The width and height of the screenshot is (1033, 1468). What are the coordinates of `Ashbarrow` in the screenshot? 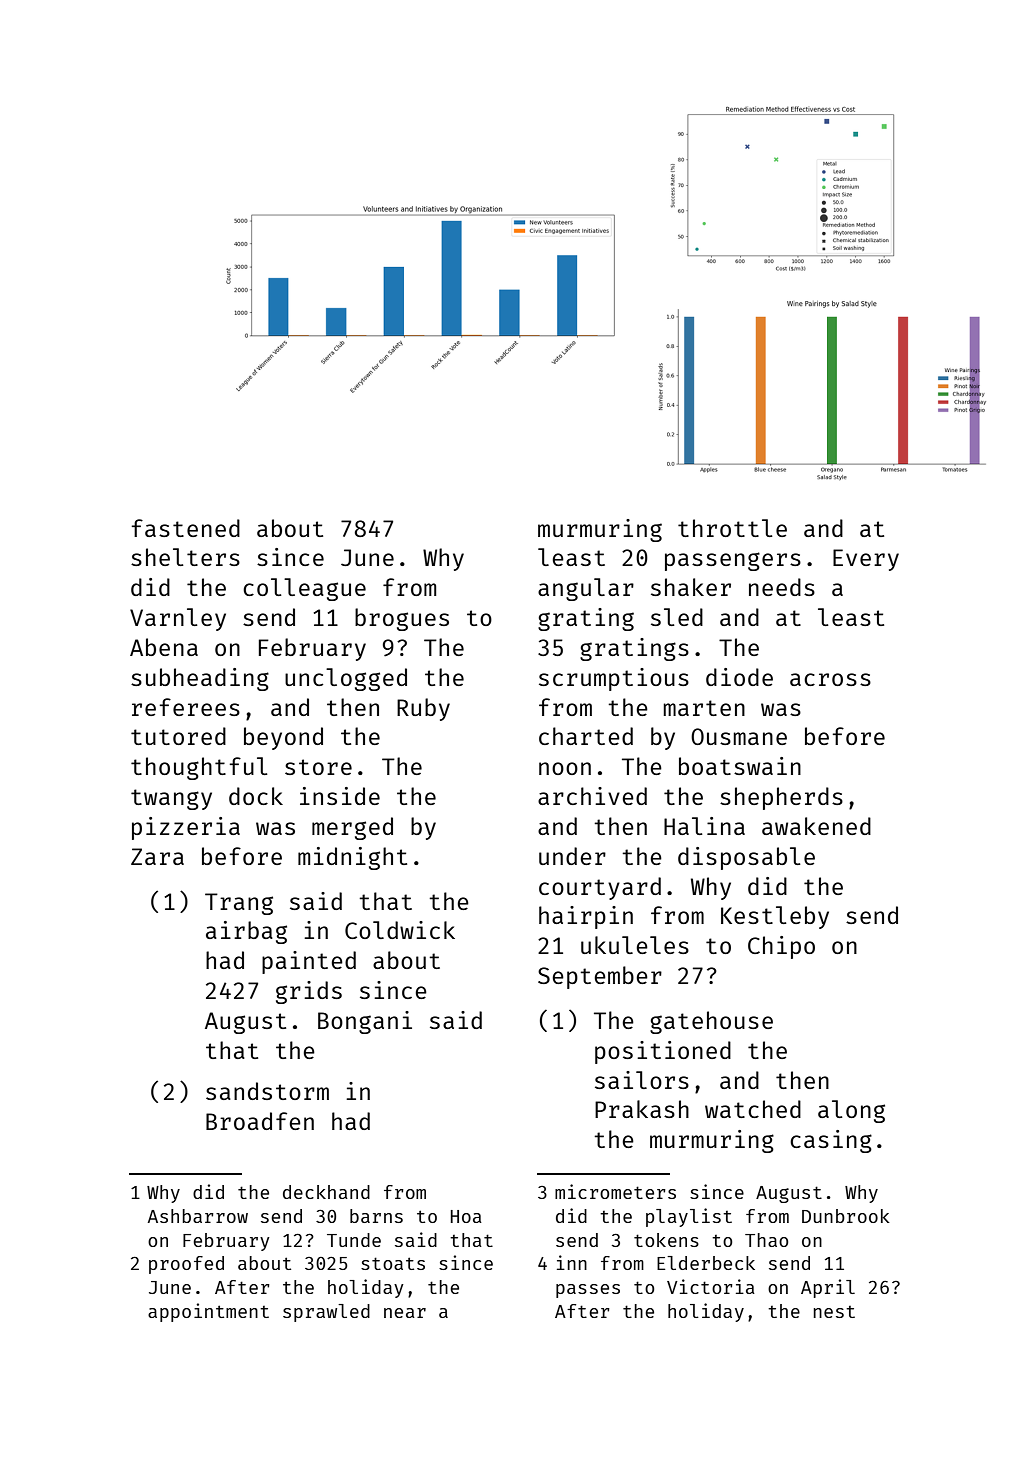 It's located at (198, 1216).
